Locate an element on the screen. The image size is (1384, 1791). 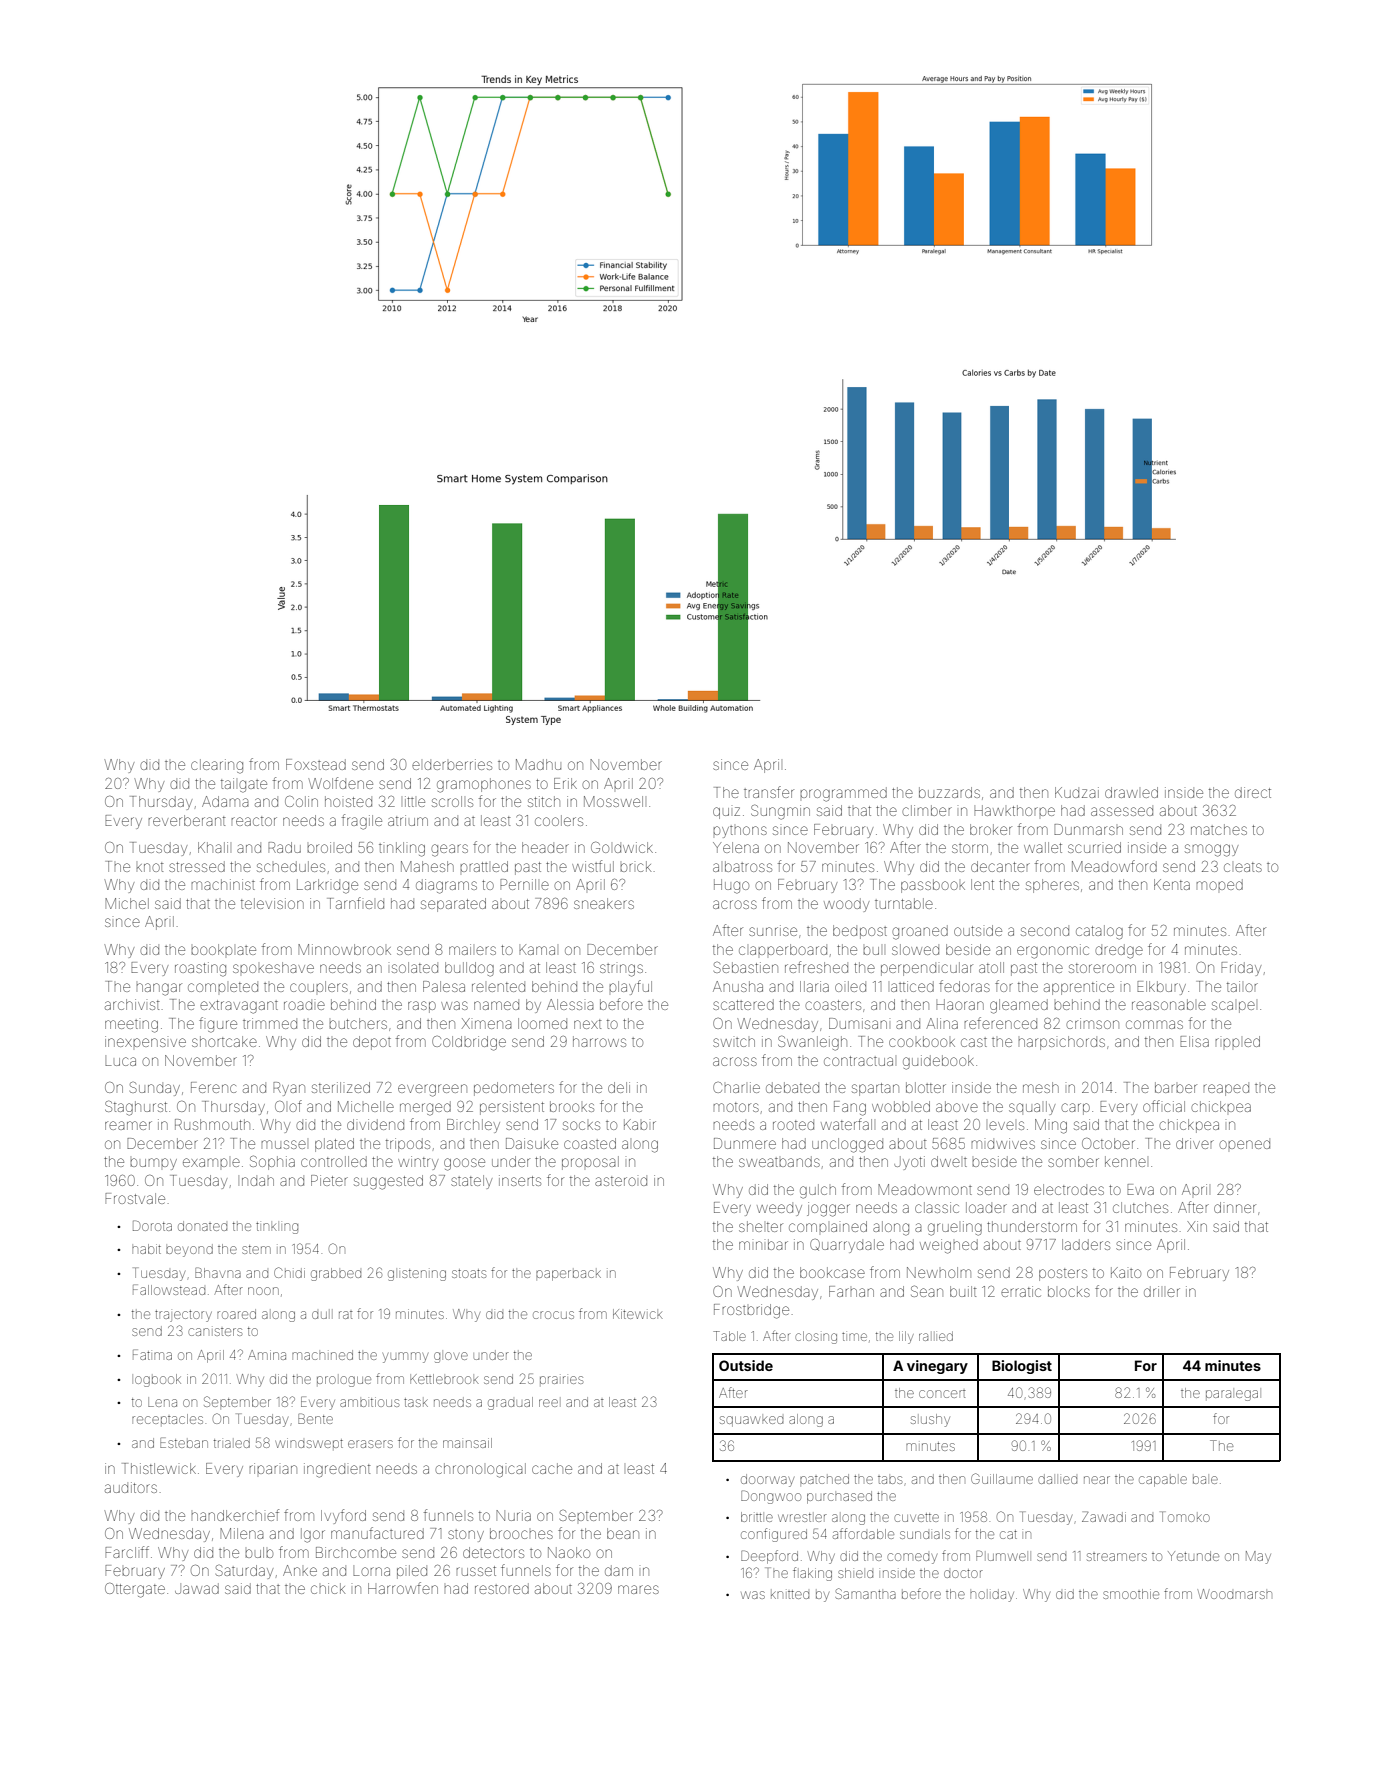
matches is located at coordinates (1219, 829).
